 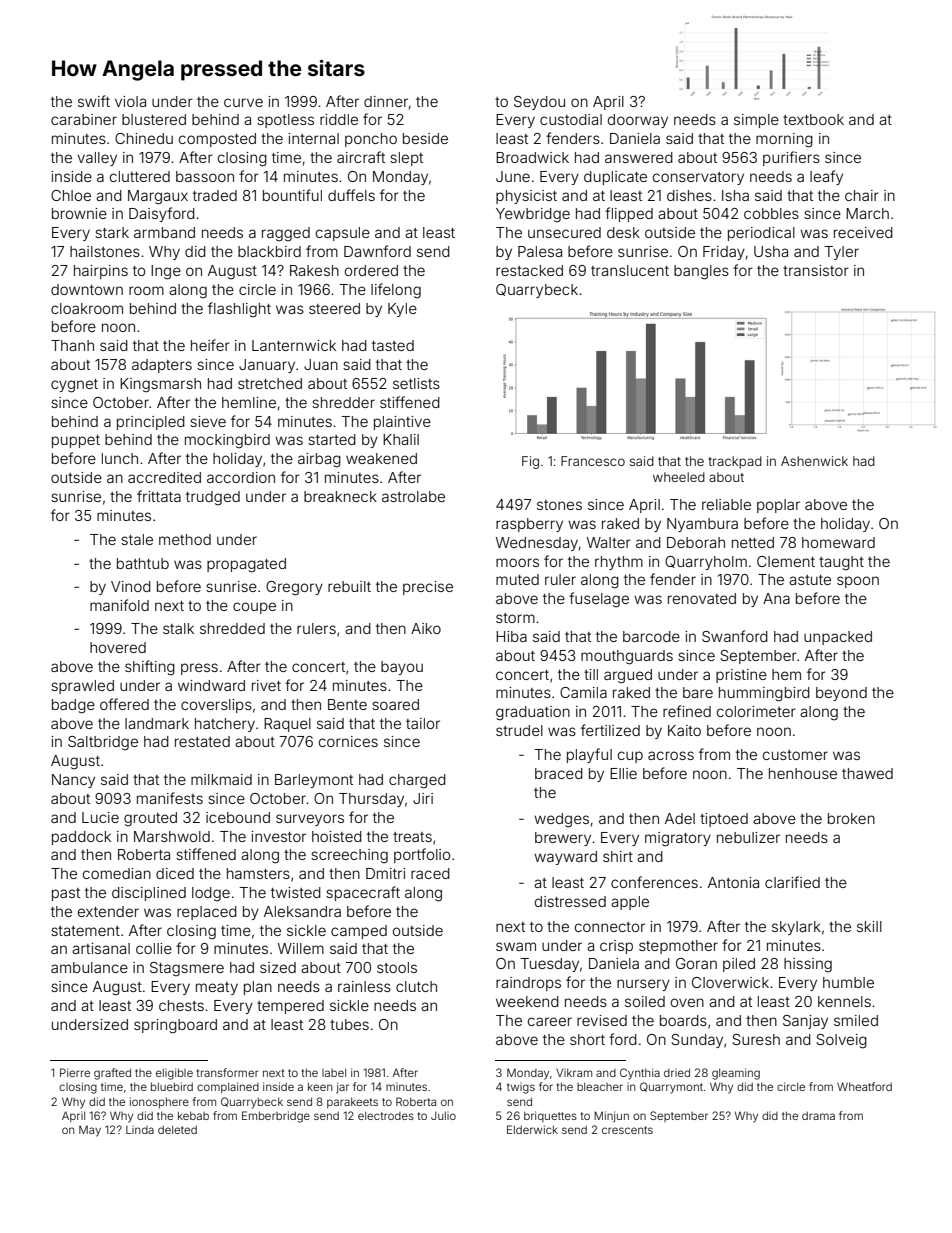 I want to click on leafy, so click(x=826, y=177).
